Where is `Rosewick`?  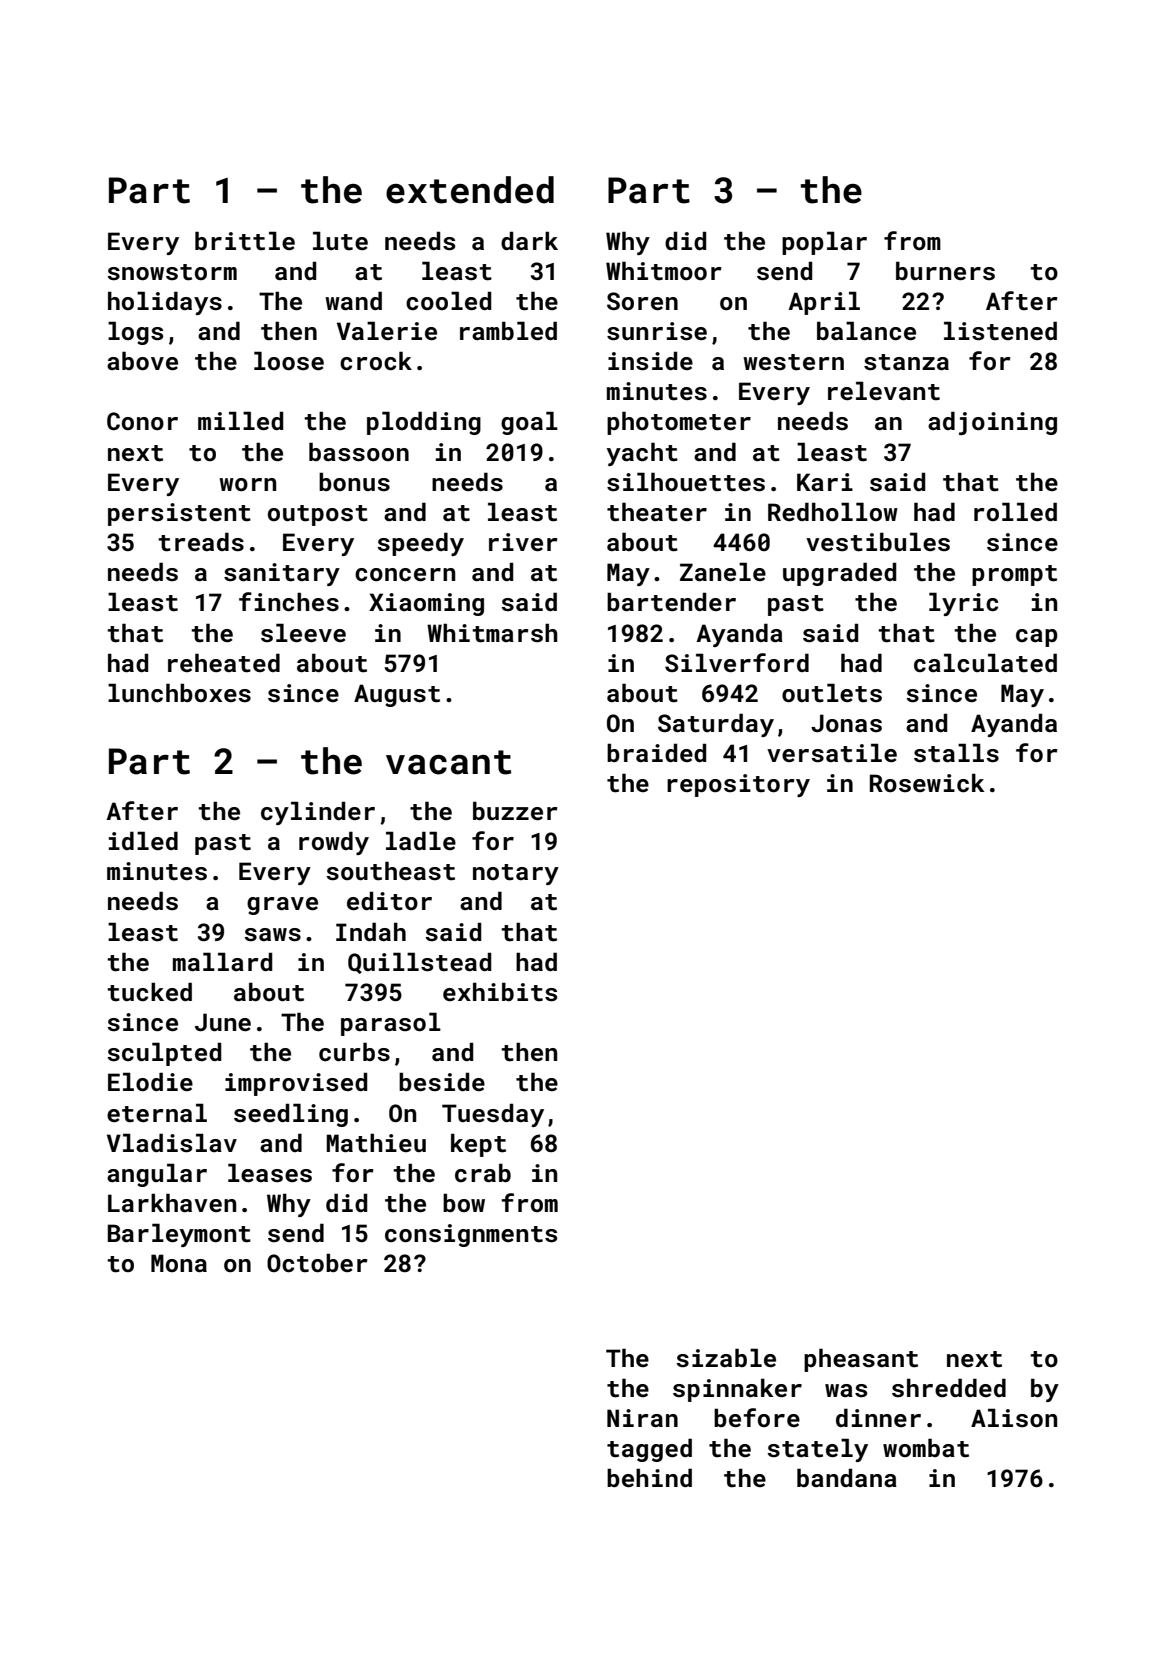 Rosewick is located at coordinates (927, 783).
